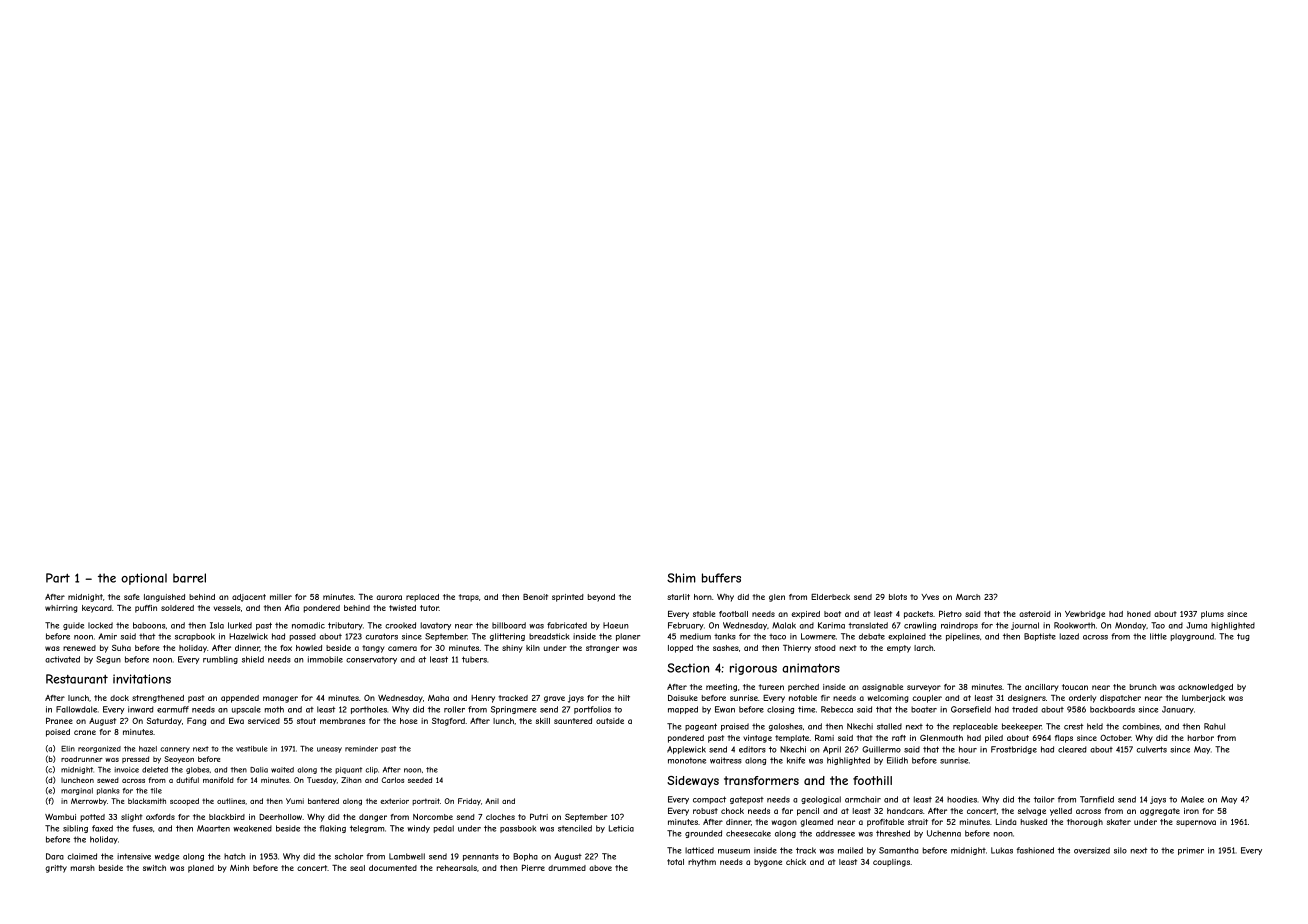 Image resolution: width=1308 pixels, height=924 pixels. I want to click on Applewick, so click(686, 750).
